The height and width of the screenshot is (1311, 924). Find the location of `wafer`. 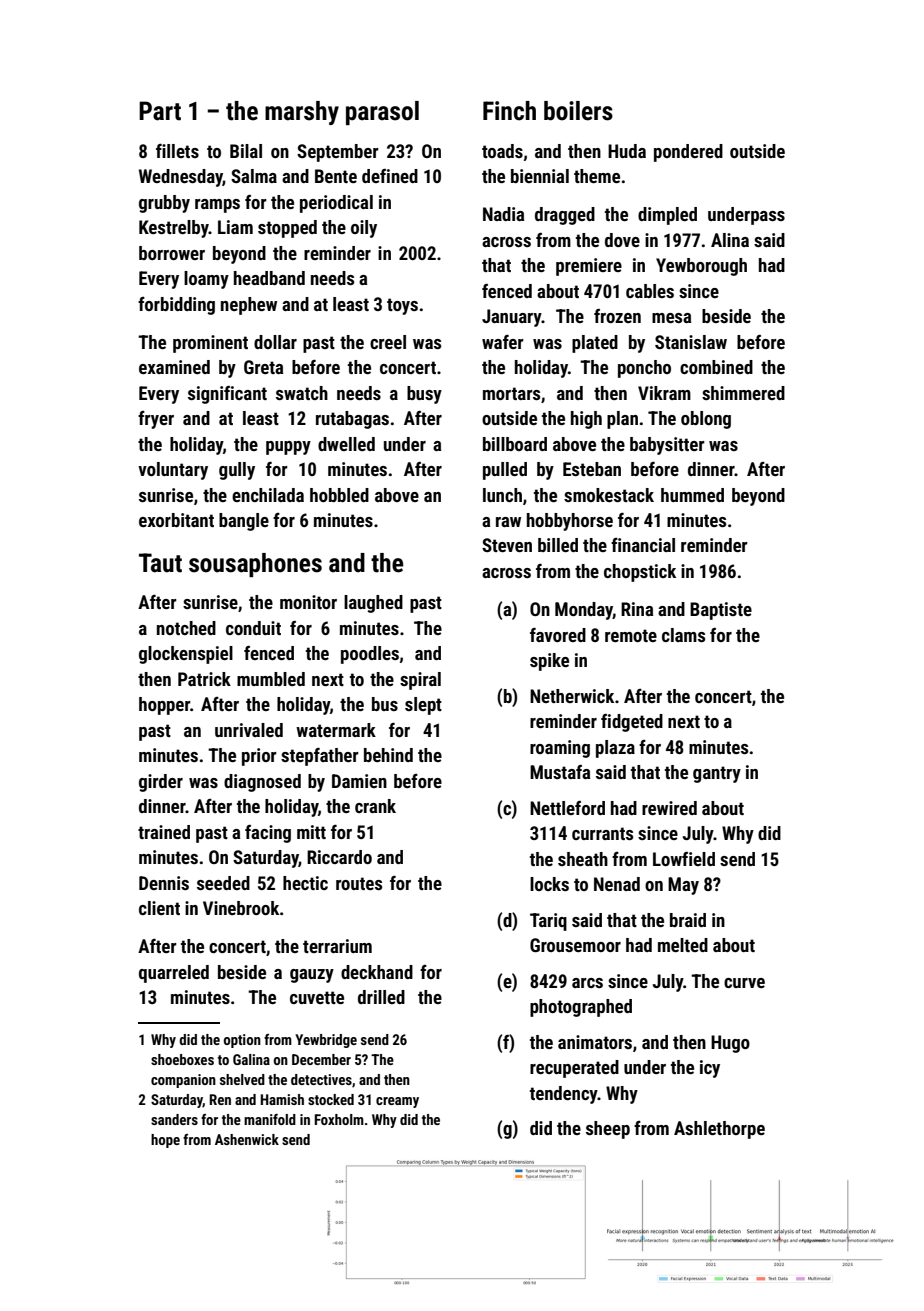

wafer is located at coordinates (503, 341).
